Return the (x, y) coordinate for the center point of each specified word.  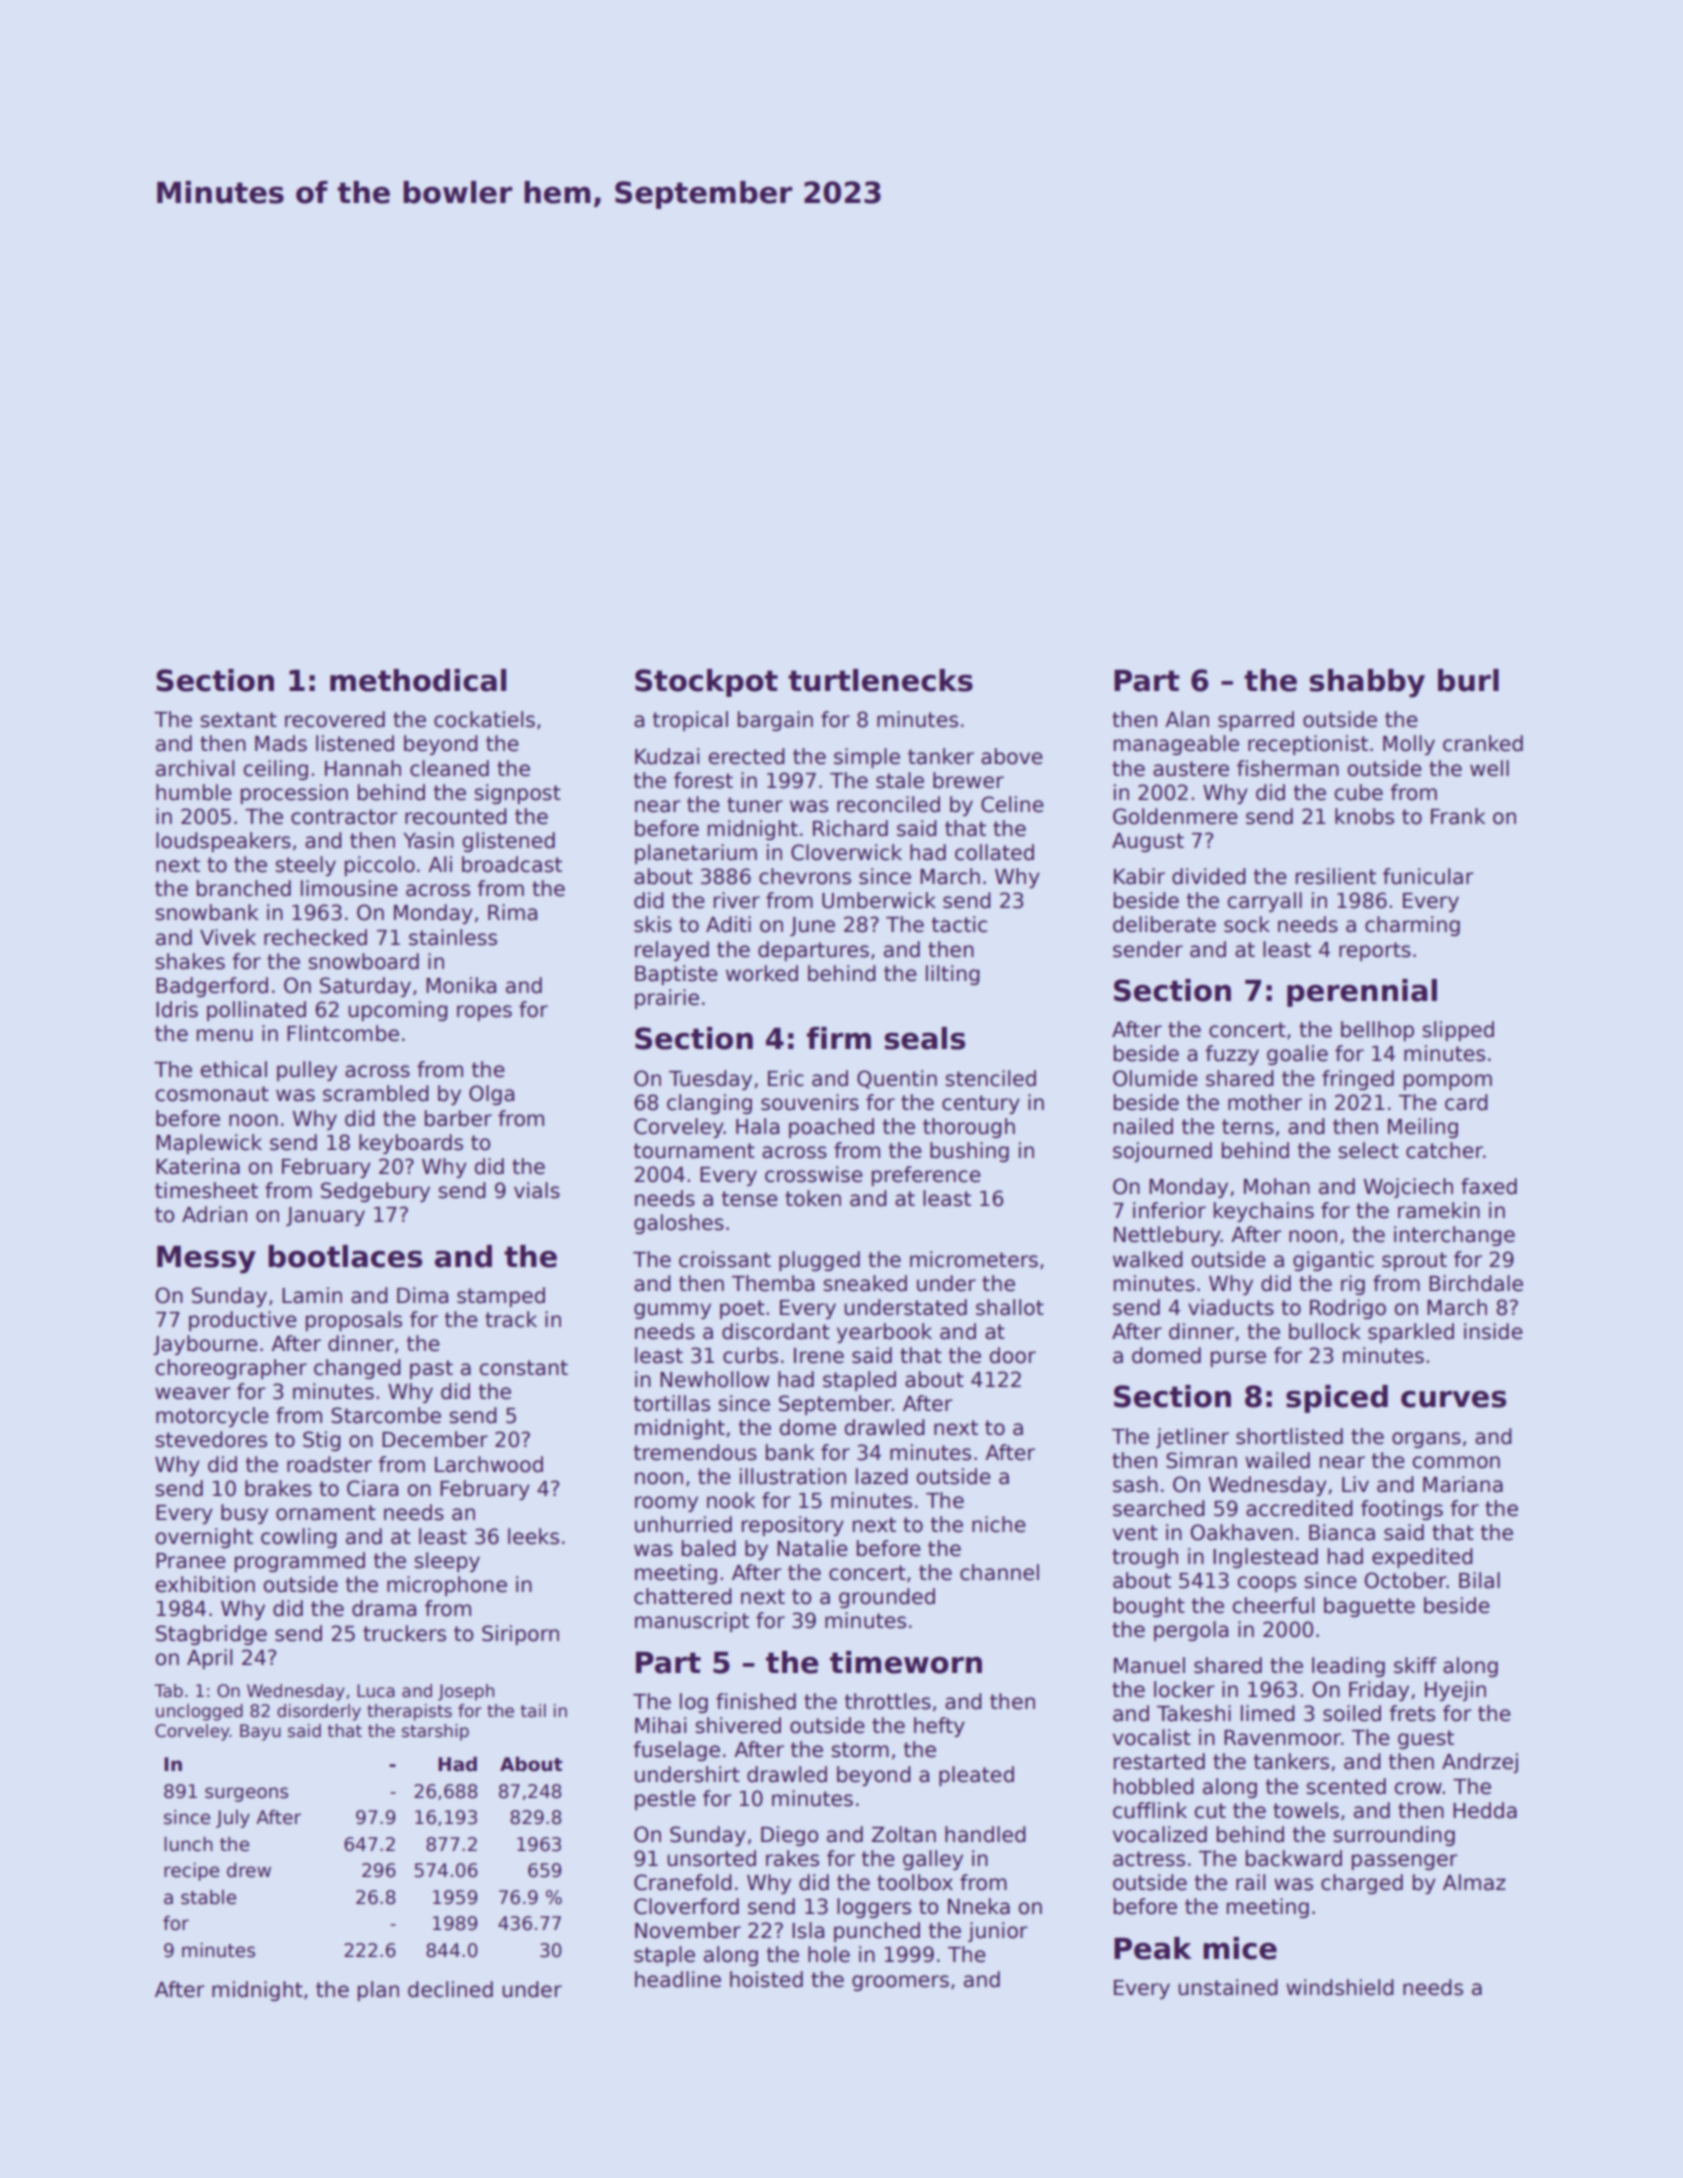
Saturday (365, 987)
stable (208, 1897)
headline (678, 1979)
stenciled (990, 1078)
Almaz (1474, 1882)
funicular (1428, 876)
